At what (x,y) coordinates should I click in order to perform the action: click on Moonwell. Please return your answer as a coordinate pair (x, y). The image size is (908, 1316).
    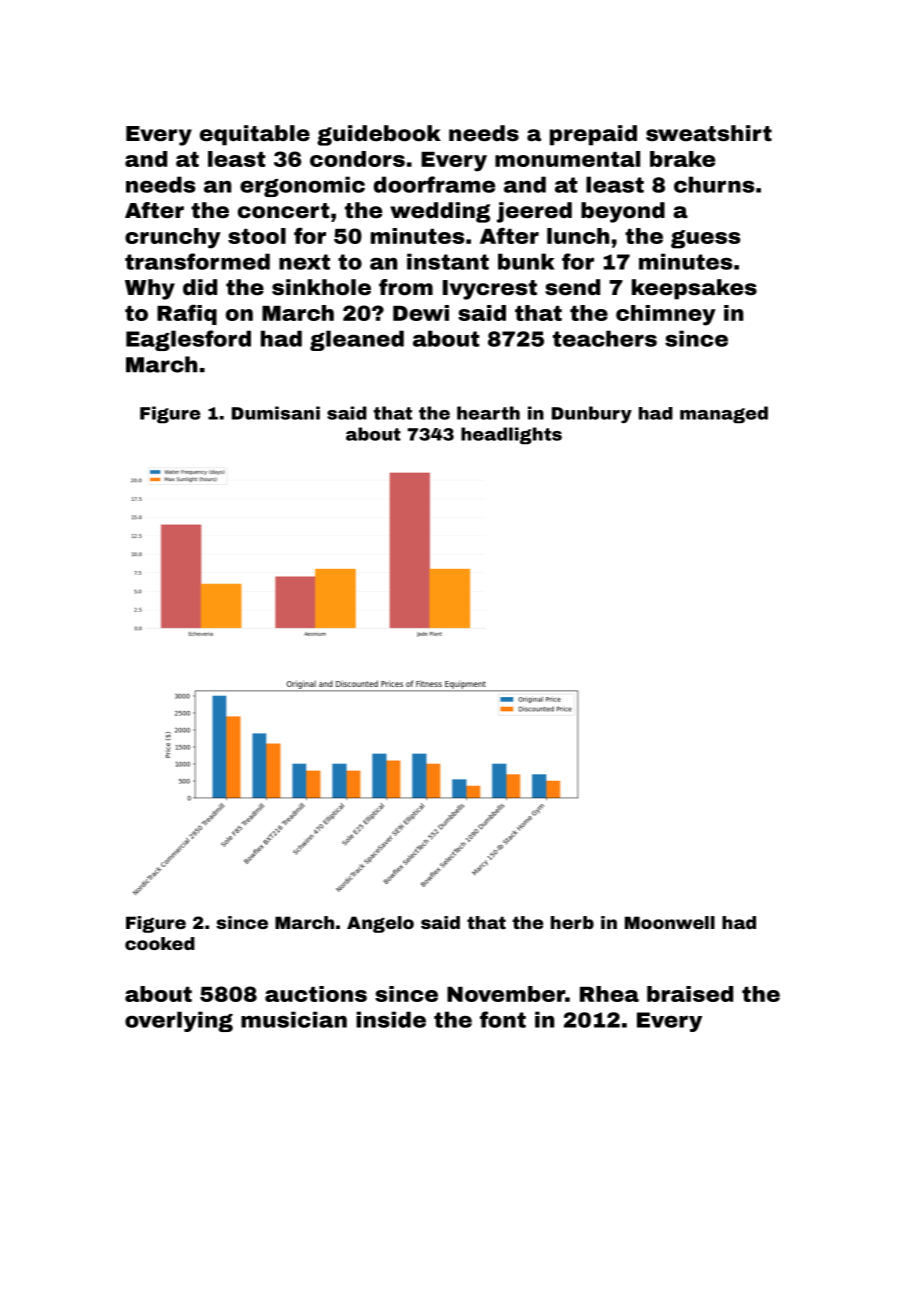
    Looking at the image, I should click on (670, 922).
